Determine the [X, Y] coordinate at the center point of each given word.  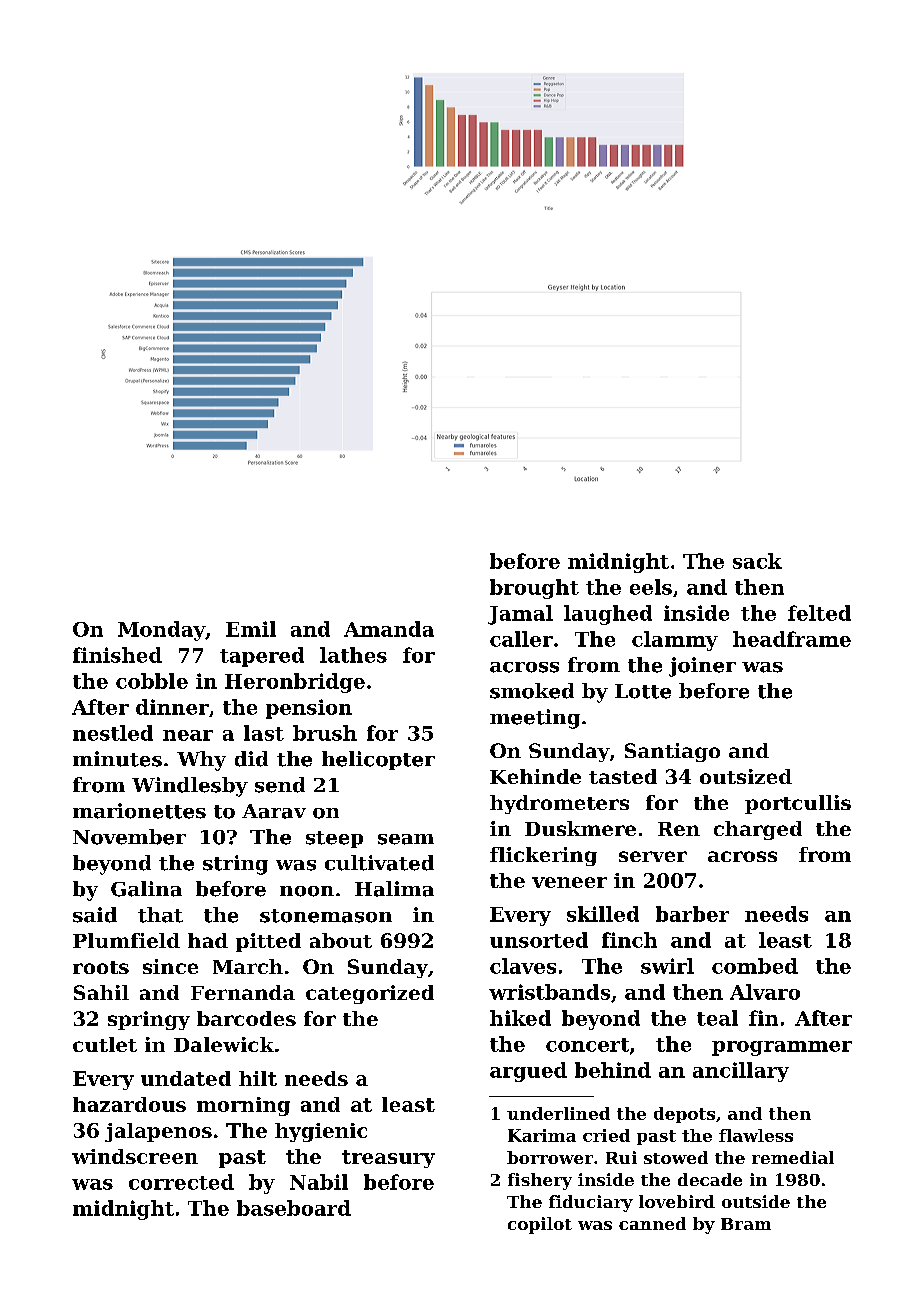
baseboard [294, 1208]
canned [652, 1223]
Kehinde [535, 776]
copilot [540, 1225]
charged [758, 830]
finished [117, 655]
